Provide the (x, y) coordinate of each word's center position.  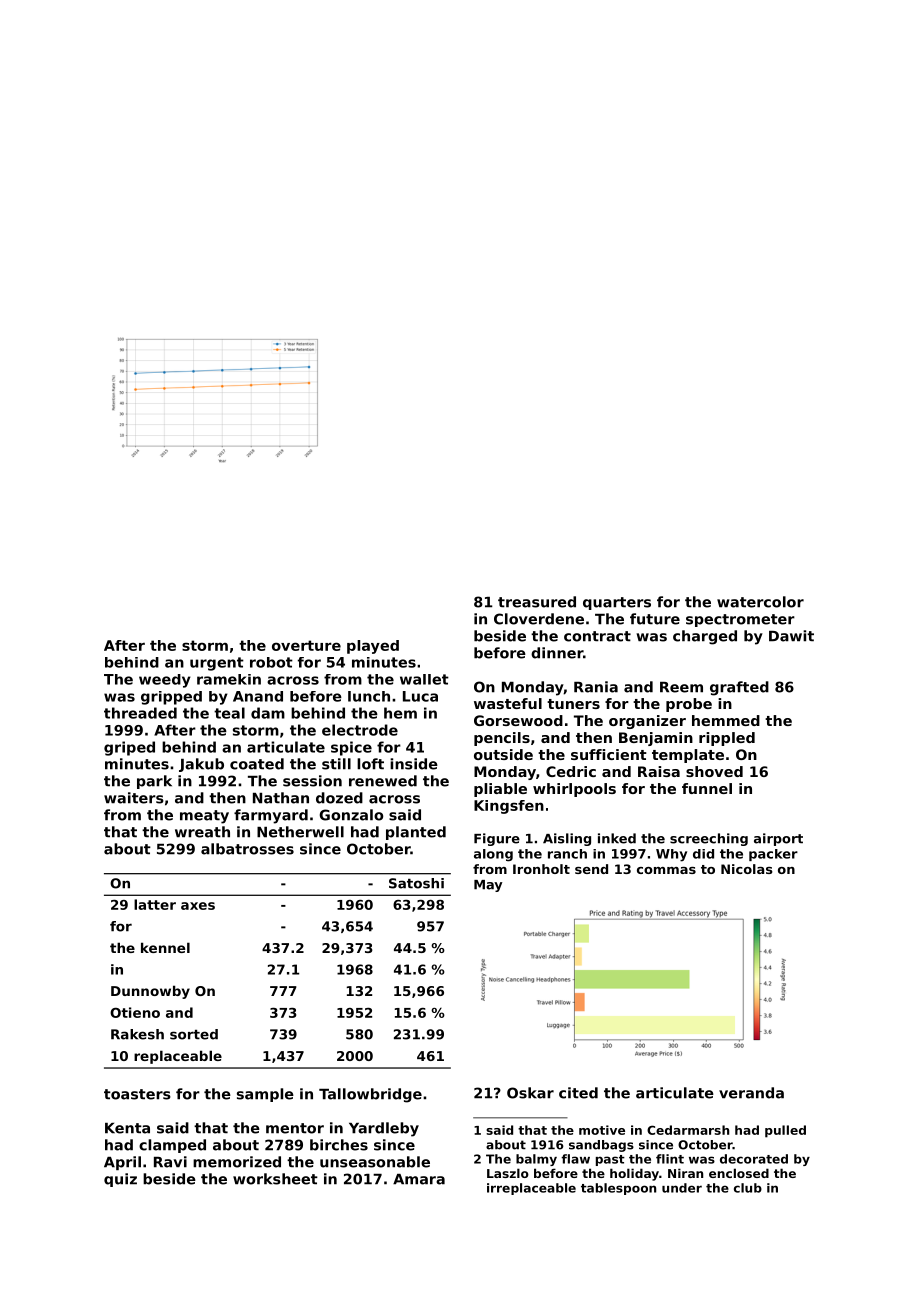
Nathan (281, 798)
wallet (424, 679)
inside (414, 764)
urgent (217, 664)
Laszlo (508, 1173)
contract (597, 636)
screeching (709, 839)
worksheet (275, 1179)
